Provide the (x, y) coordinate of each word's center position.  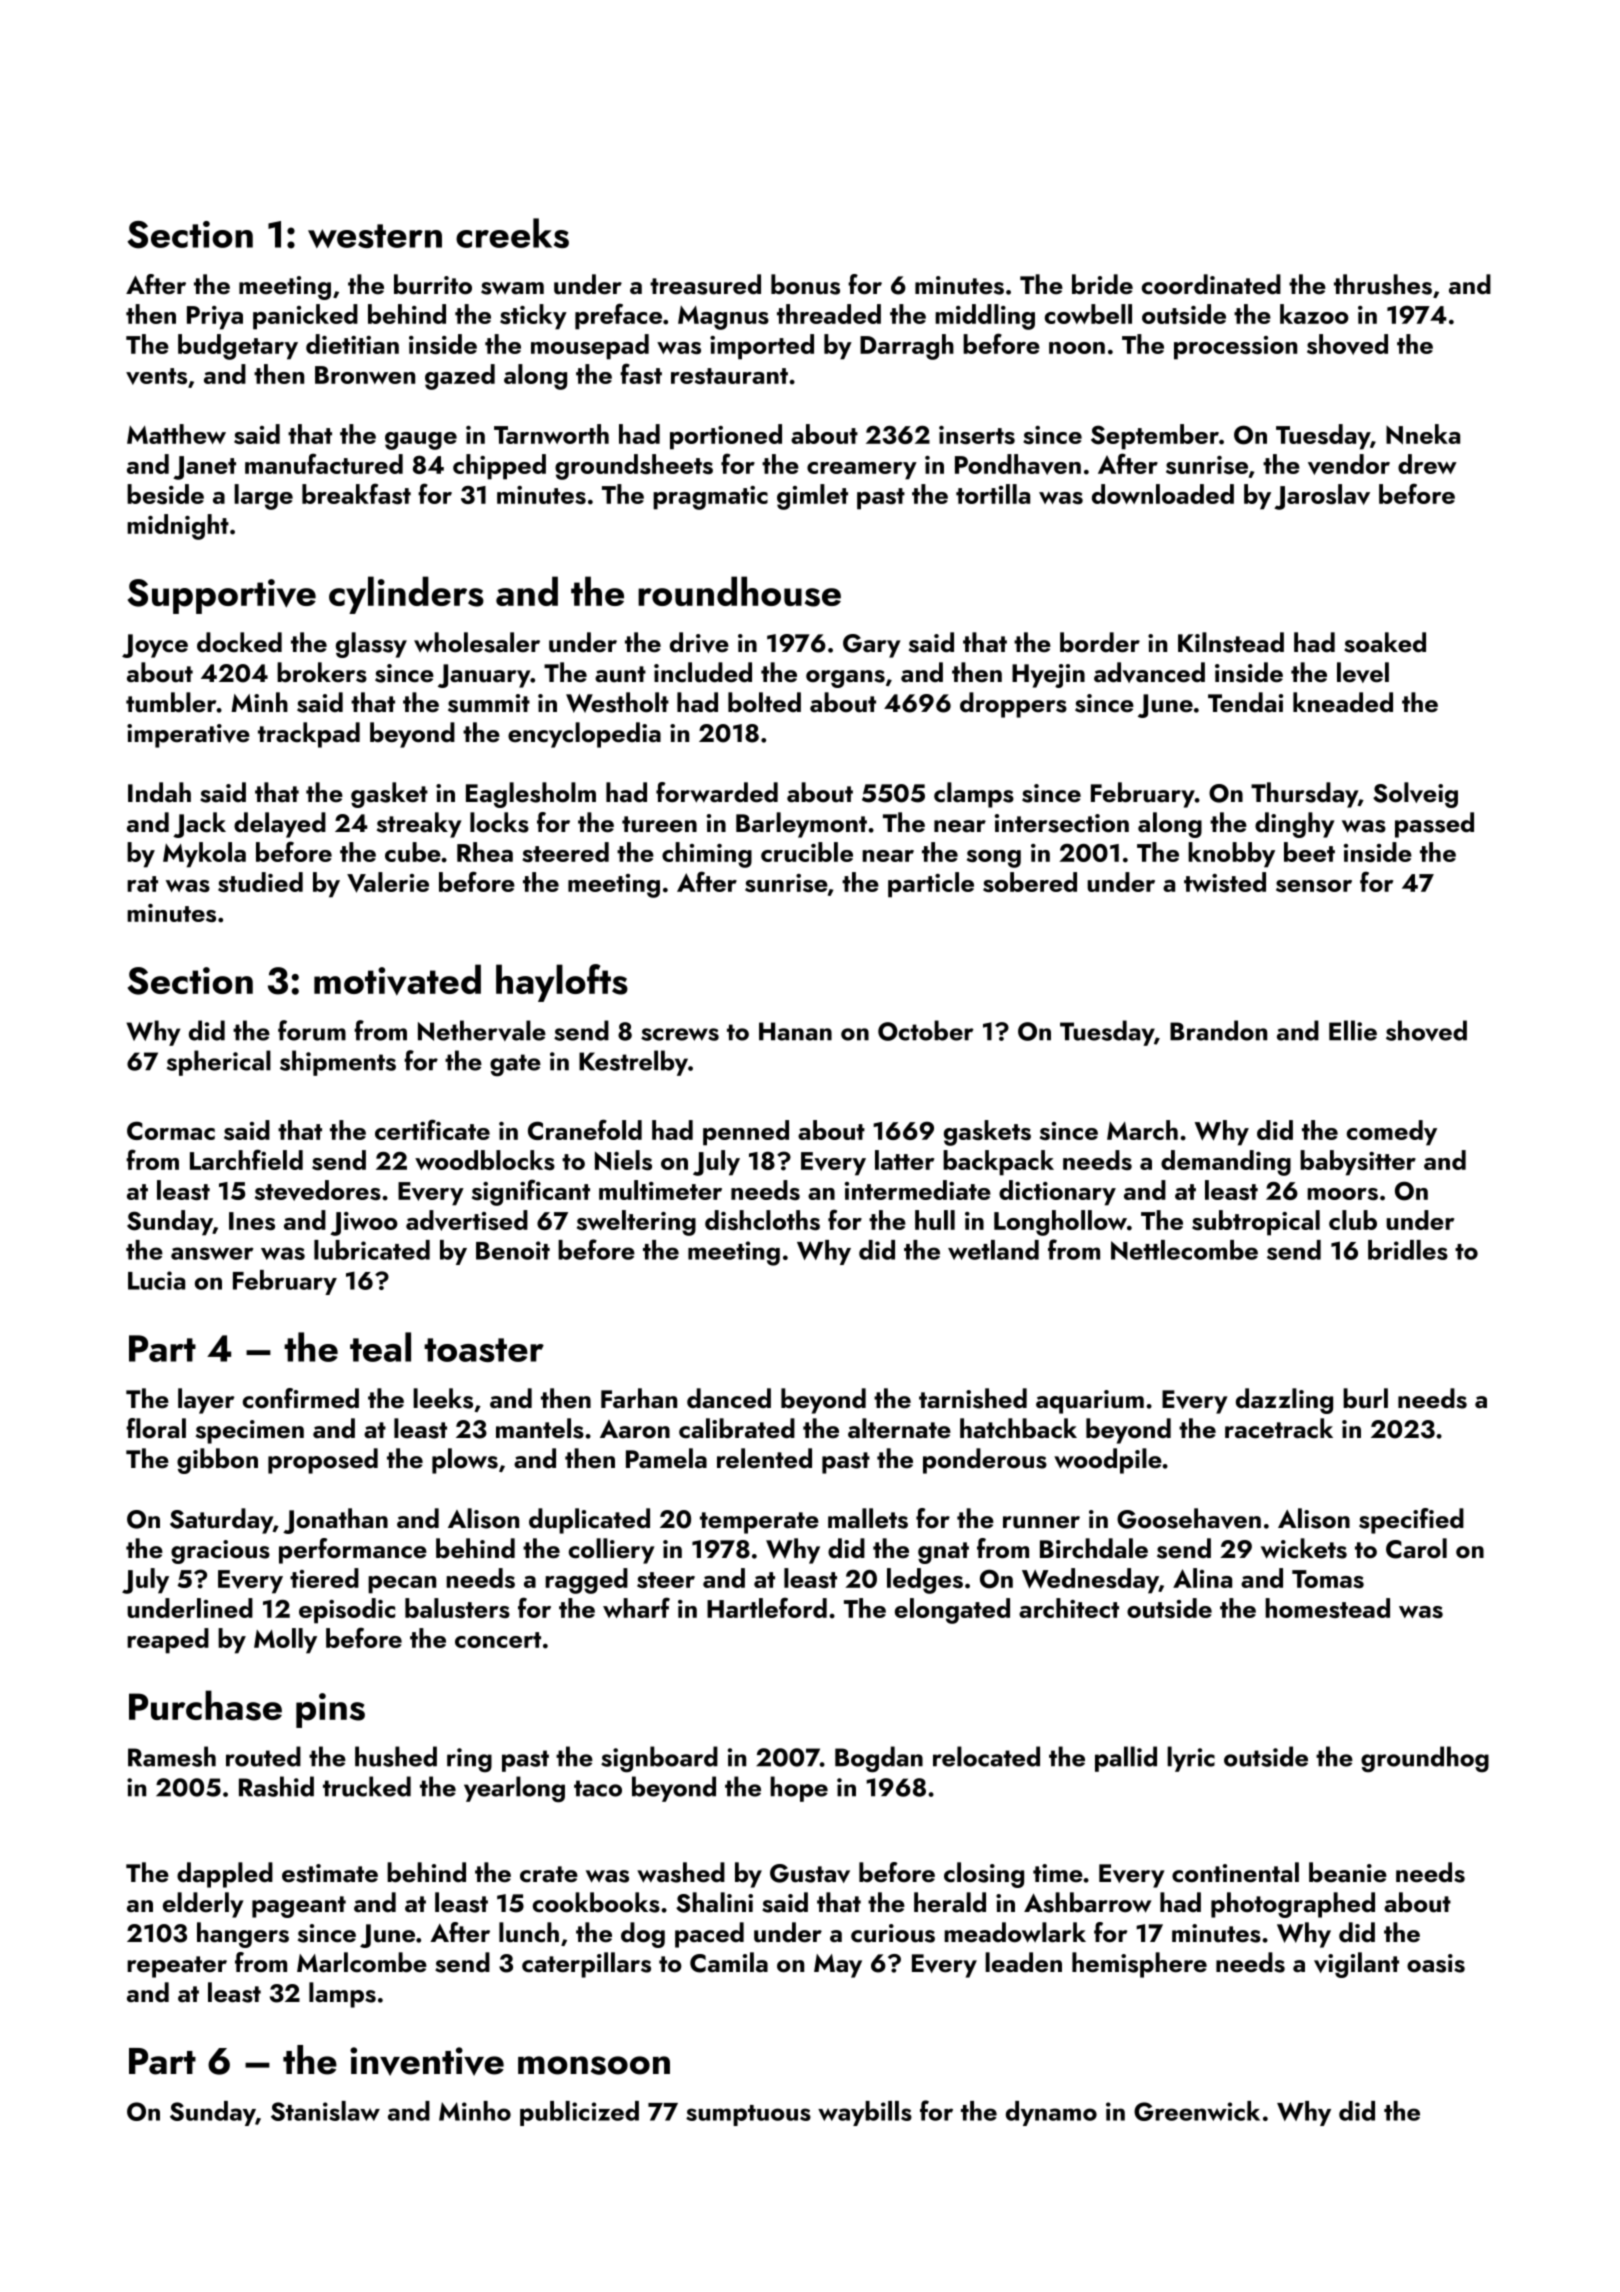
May (838, 1966)
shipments (338, 1063)
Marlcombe (362, 1962)
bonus (805, 284)
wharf (636, 1607)
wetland (993, 1250)
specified (1411, 1521)
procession (1235, 348)
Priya (215, 318)
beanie (1348, 1872)
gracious (220, 1552)
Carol (1416, 1548)
